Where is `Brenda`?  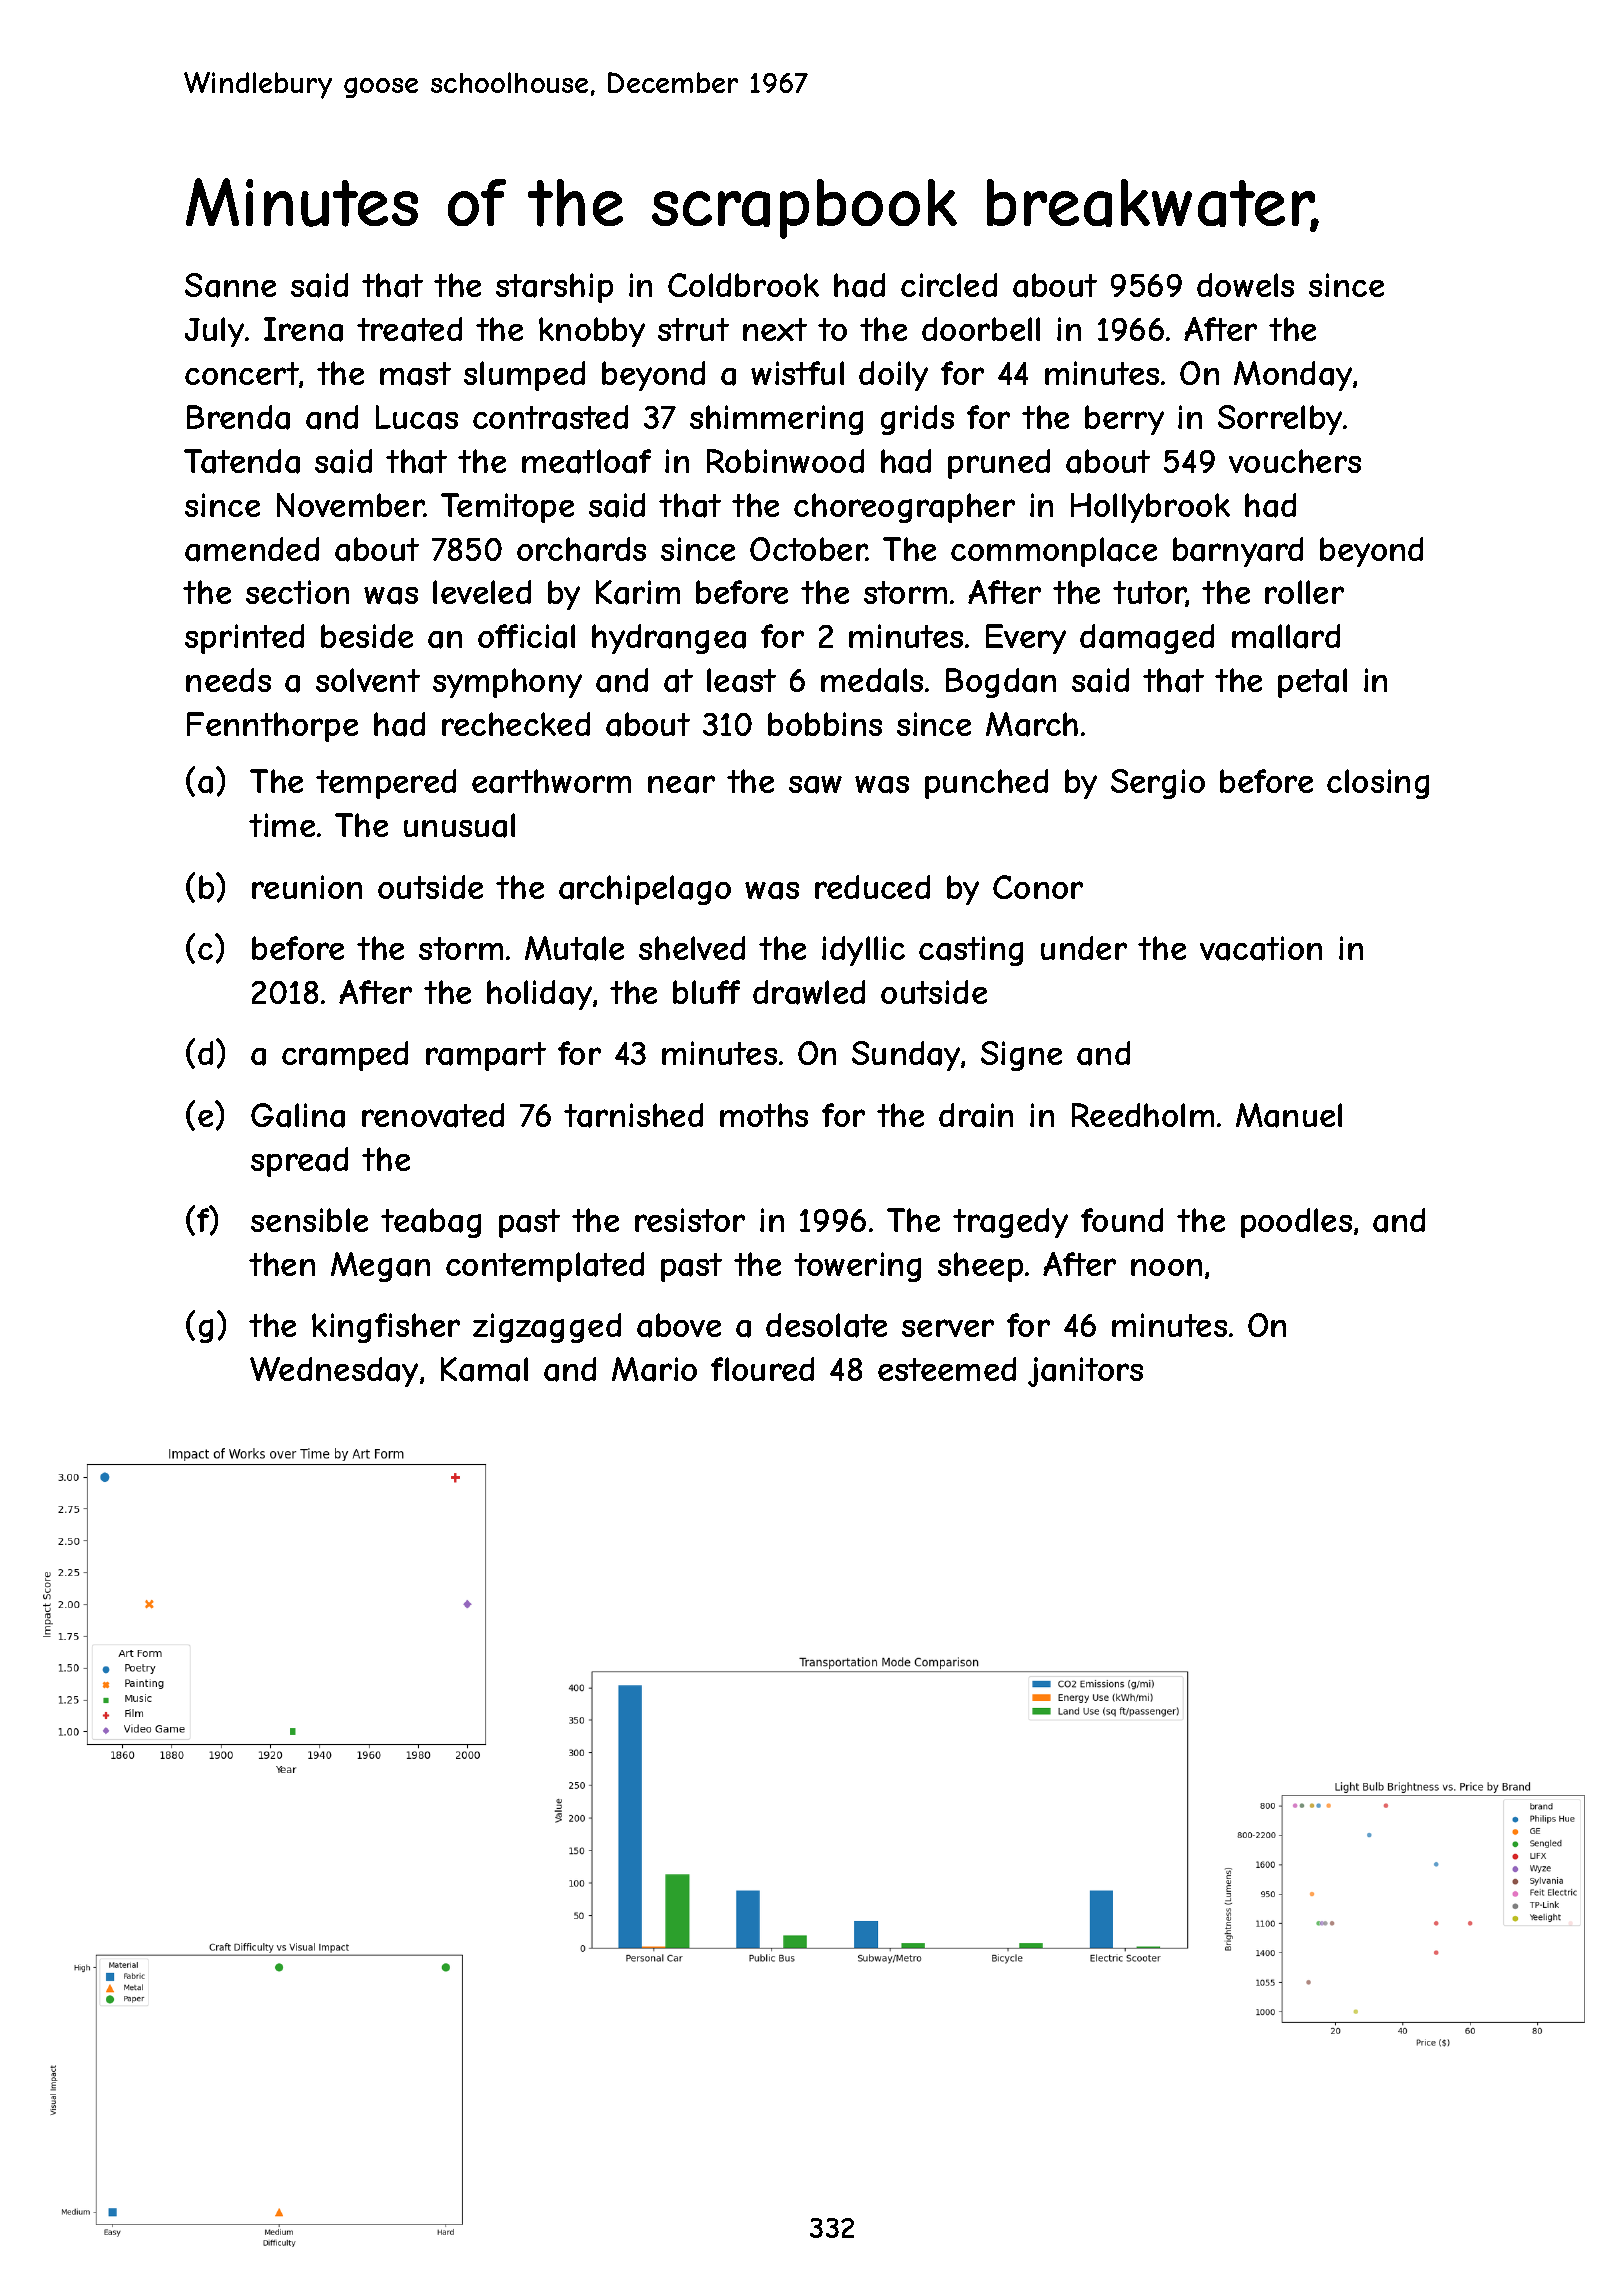 Brenda is located at coordinates (238, 417).
